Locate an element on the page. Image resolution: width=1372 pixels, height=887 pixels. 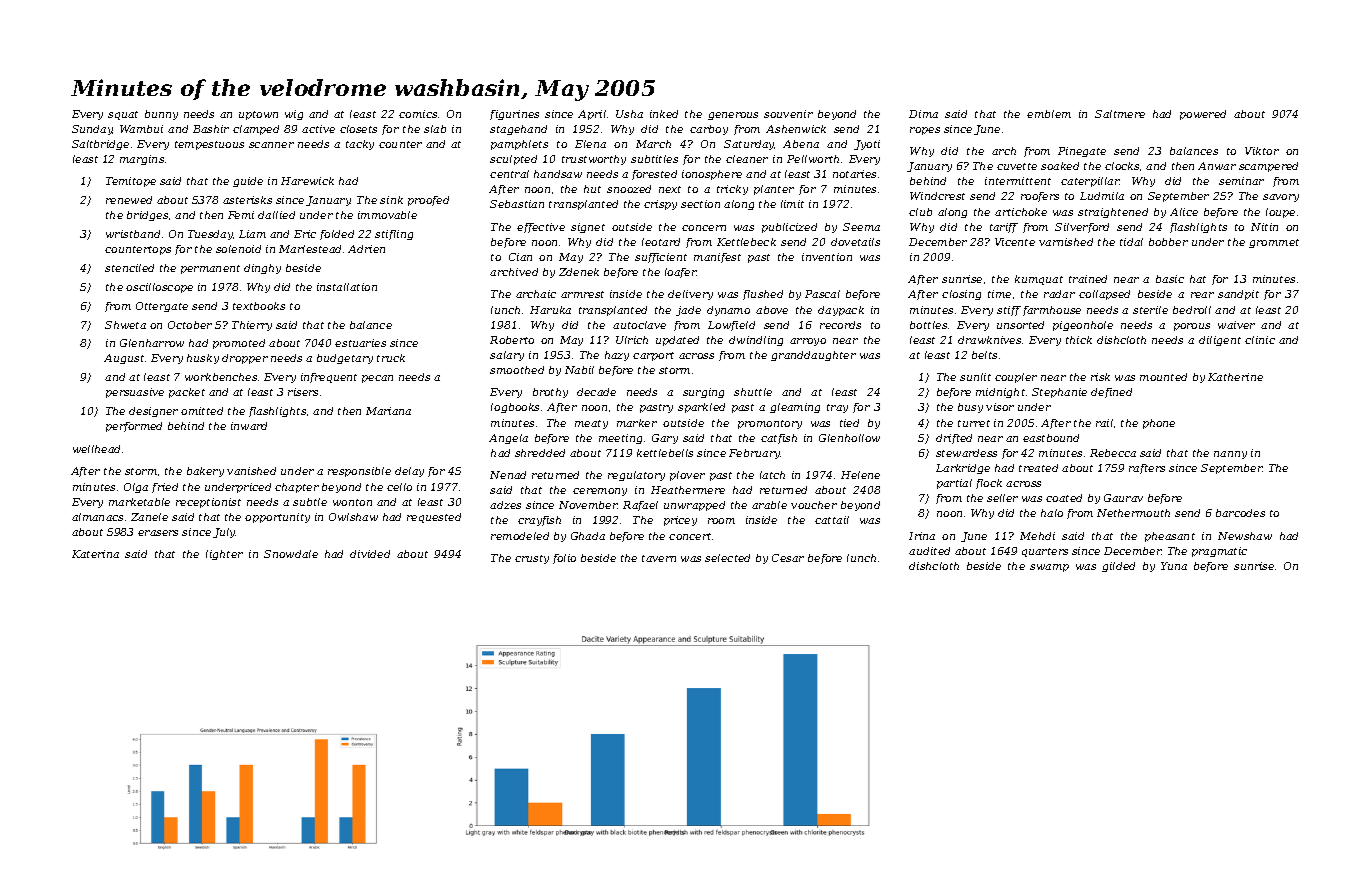
Snowdale is located at coordinates (291, 554).
